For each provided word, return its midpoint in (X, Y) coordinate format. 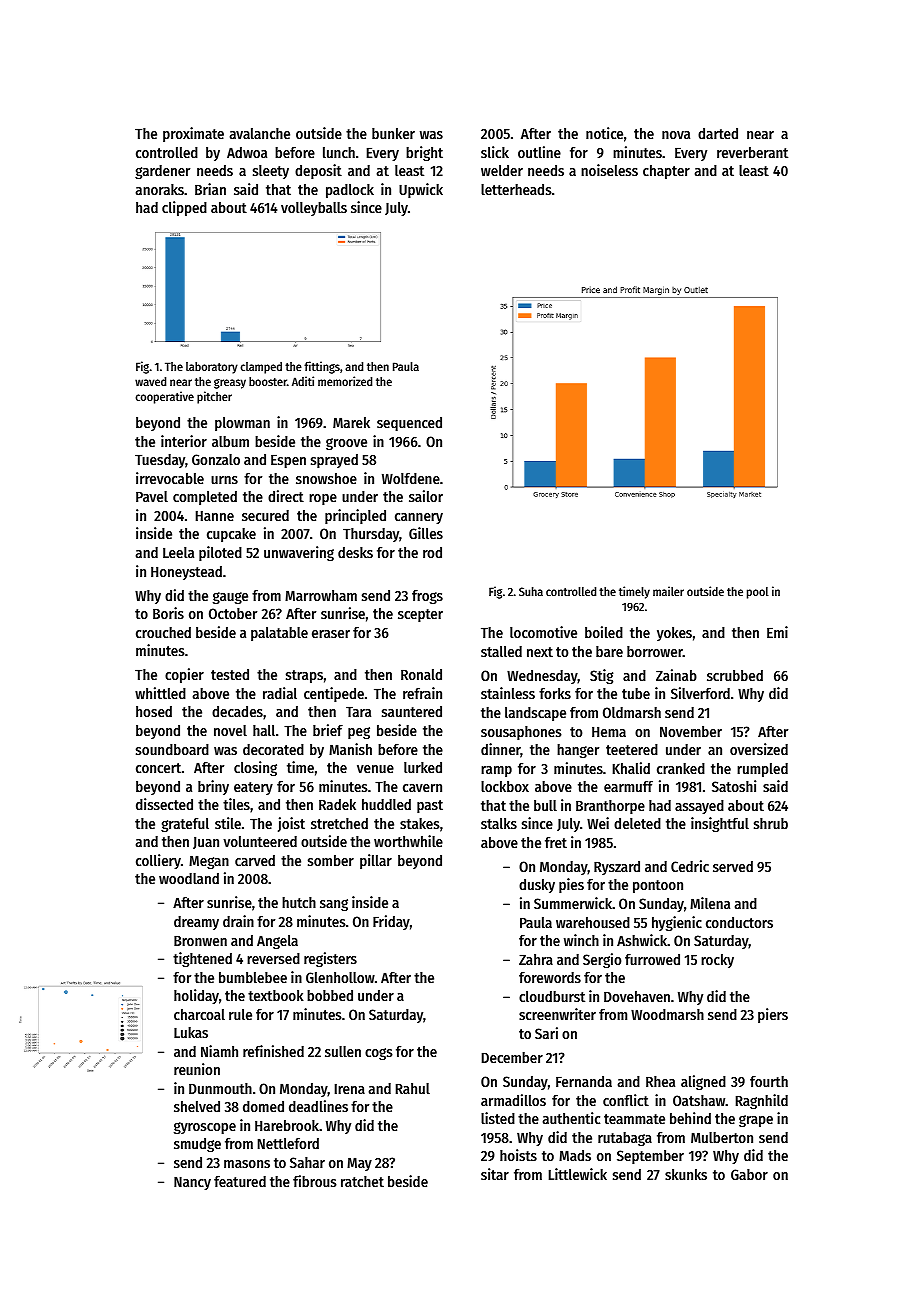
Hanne (215, 515)
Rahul (413, 1088)
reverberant (752, 152)
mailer (668, 591)
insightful (720, 824)
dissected (164, 804)
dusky (537, 886)
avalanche (260, 133)
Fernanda (584, 1081)
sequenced (409, 424)
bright (424, 153)
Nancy (192, 1183)
